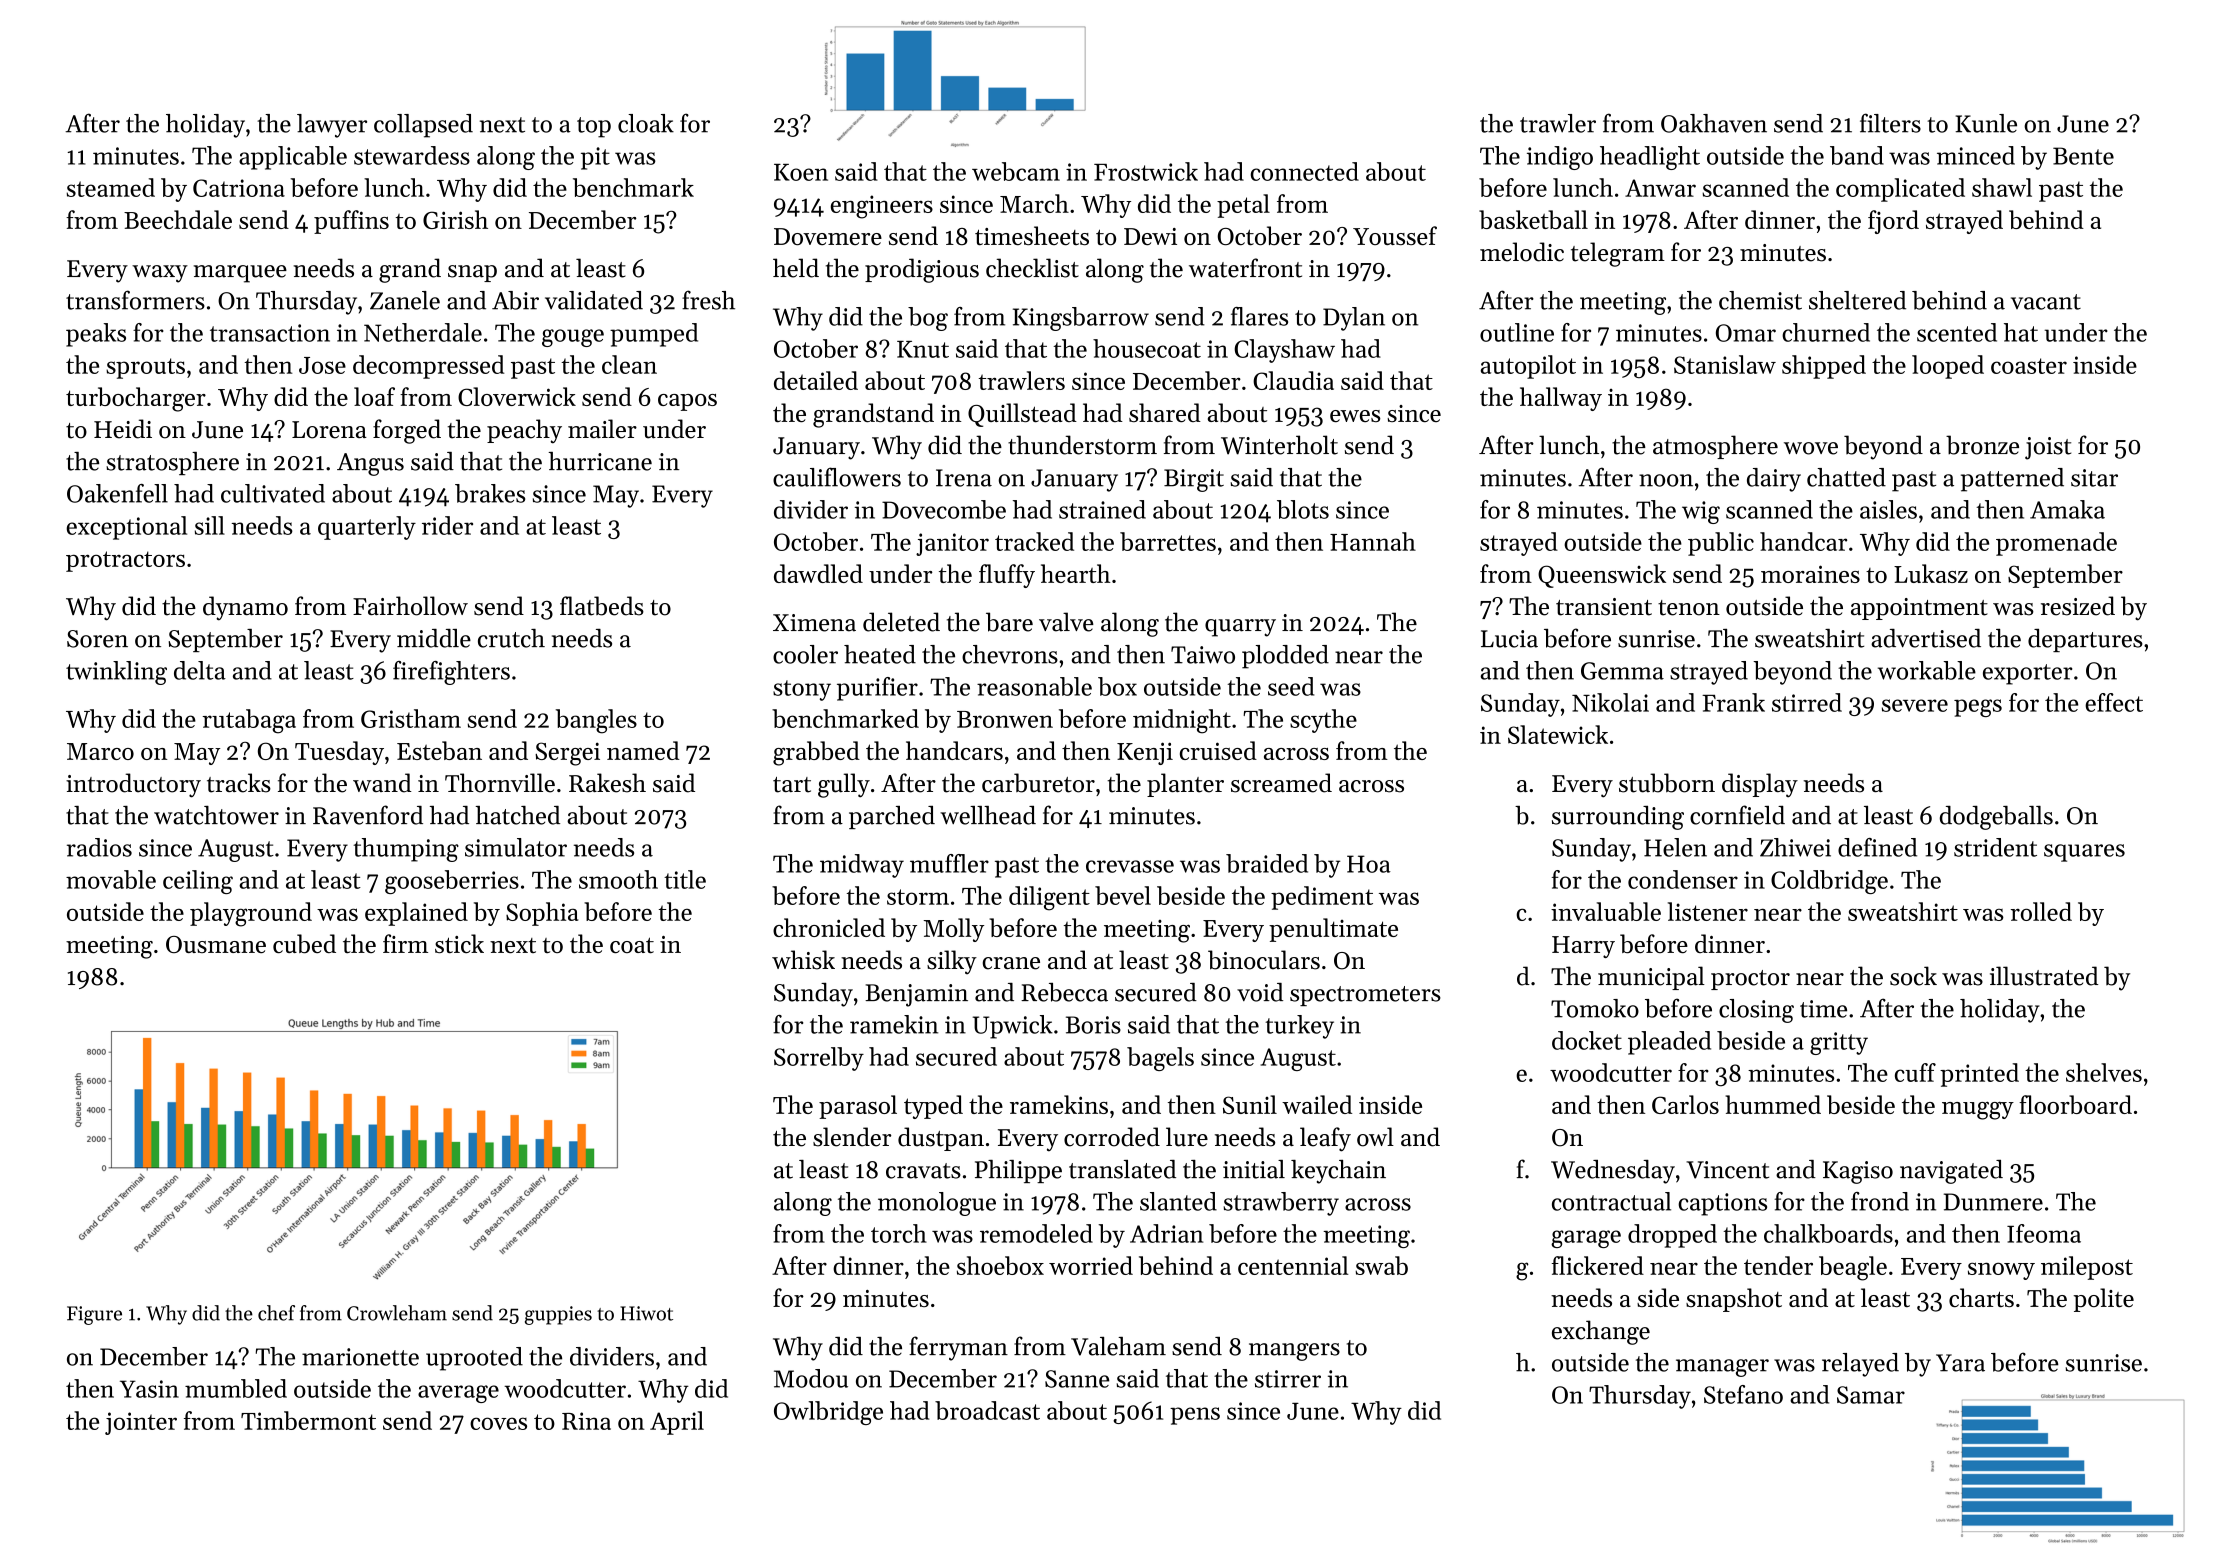 The height and width of the page is (1567, 2216). What do you see at coordinates (1264, 960) in the page?
I see `binoculars` at bounding box center [1264, 960].
